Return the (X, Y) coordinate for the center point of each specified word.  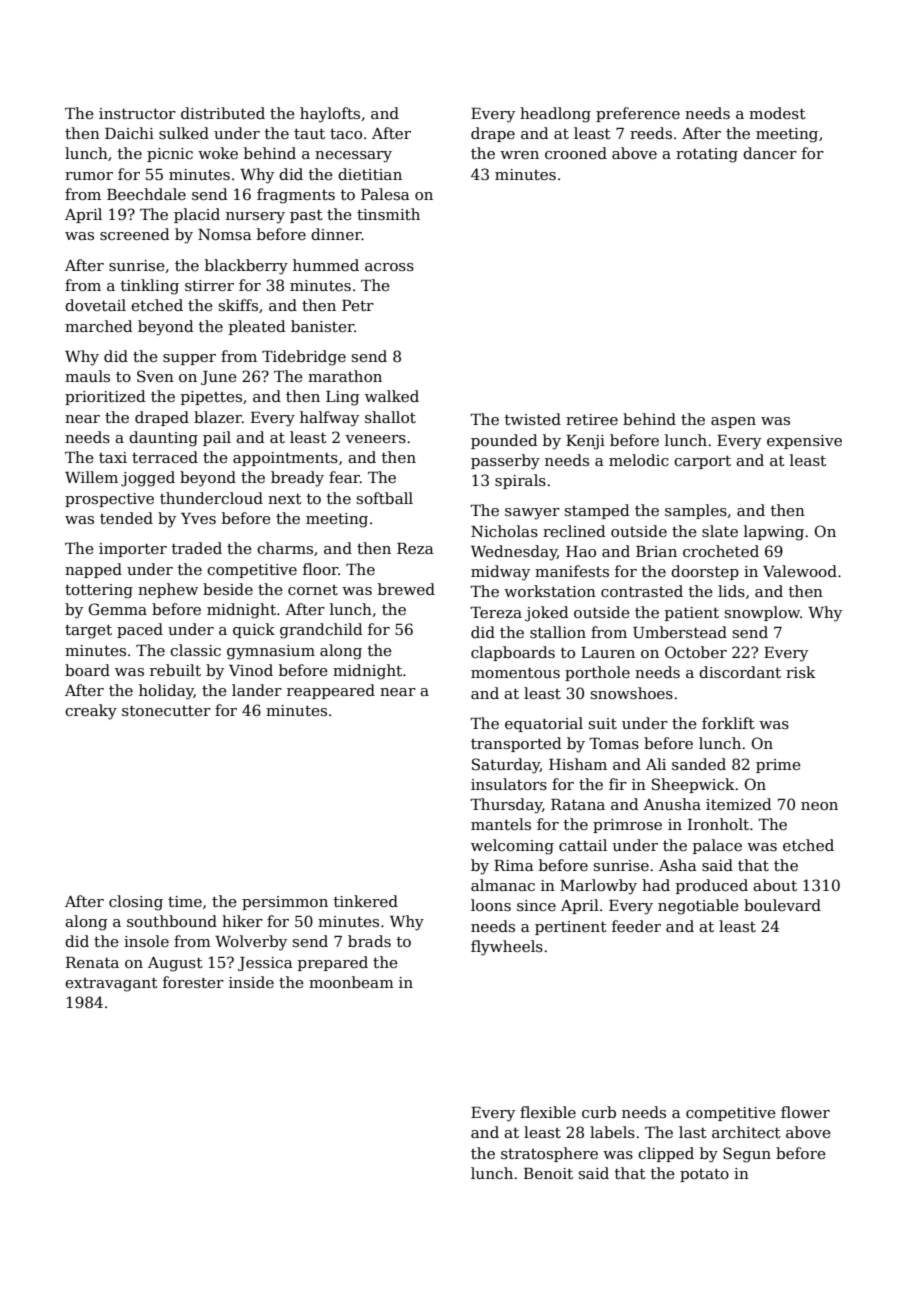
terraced (165, 457)
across (389, 267)
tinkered (366, 901)
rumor (89, 176)
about (775, 885)
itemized (739, 804)
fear (344, 477)
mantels (501, 824)
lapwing (774, 533)
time (185, 901)
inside (251, 982)
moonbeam (351, 982)
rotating (707, 155)
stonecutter (166, 711)
